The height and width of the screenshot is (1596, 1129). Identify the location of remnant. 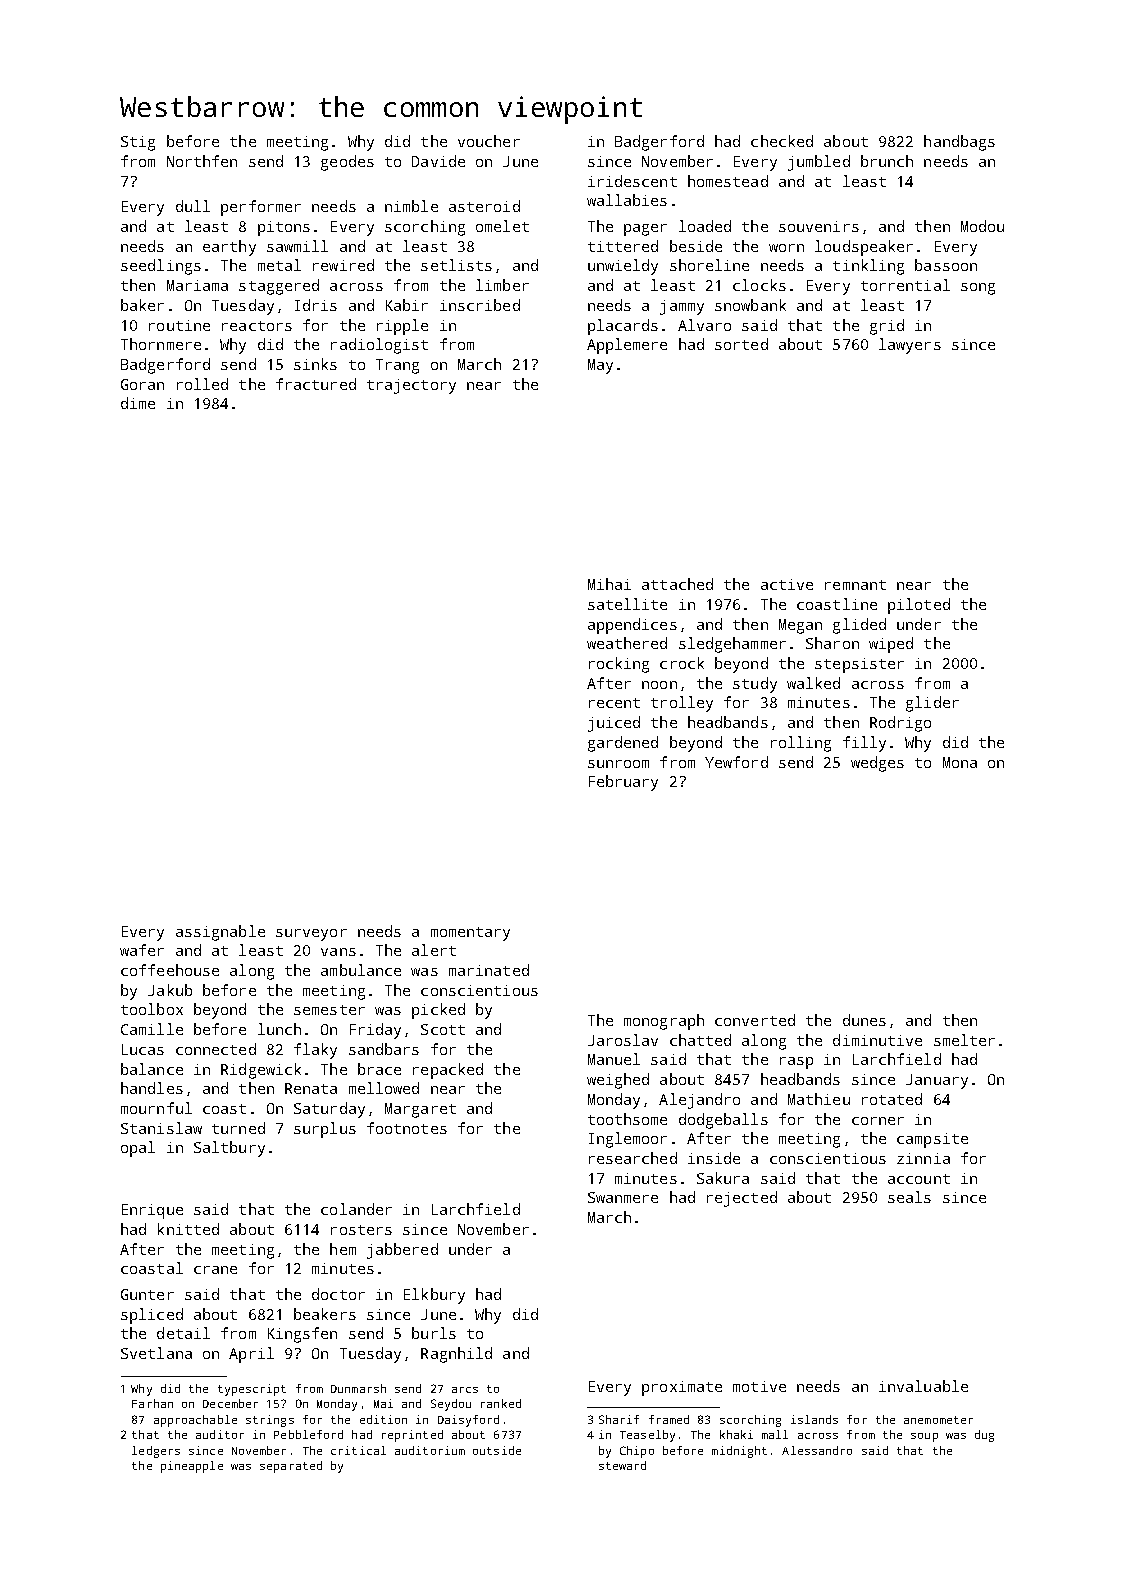
(855, 585).
